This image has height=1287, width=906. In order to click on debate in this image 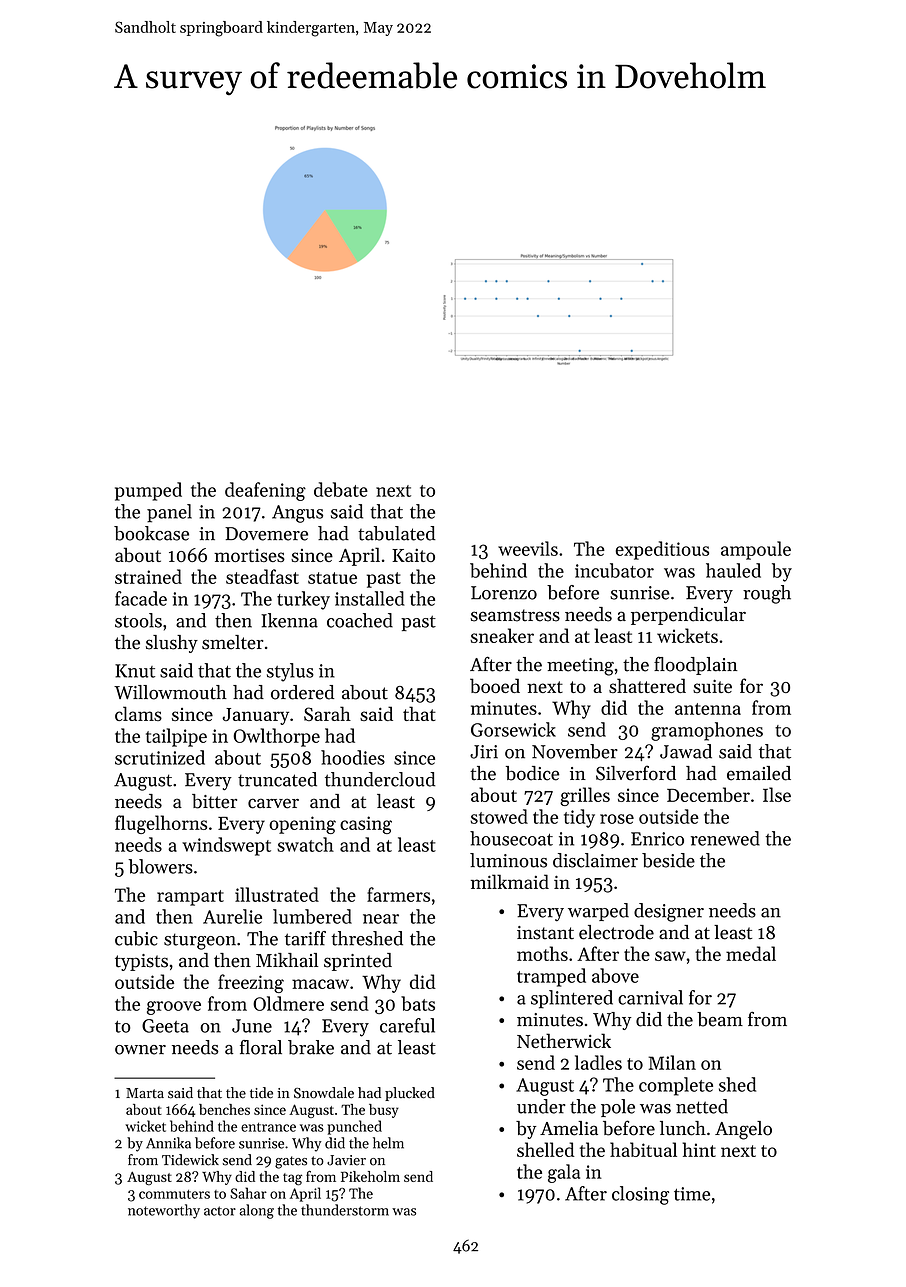, I will do `click(341, 489)`.
